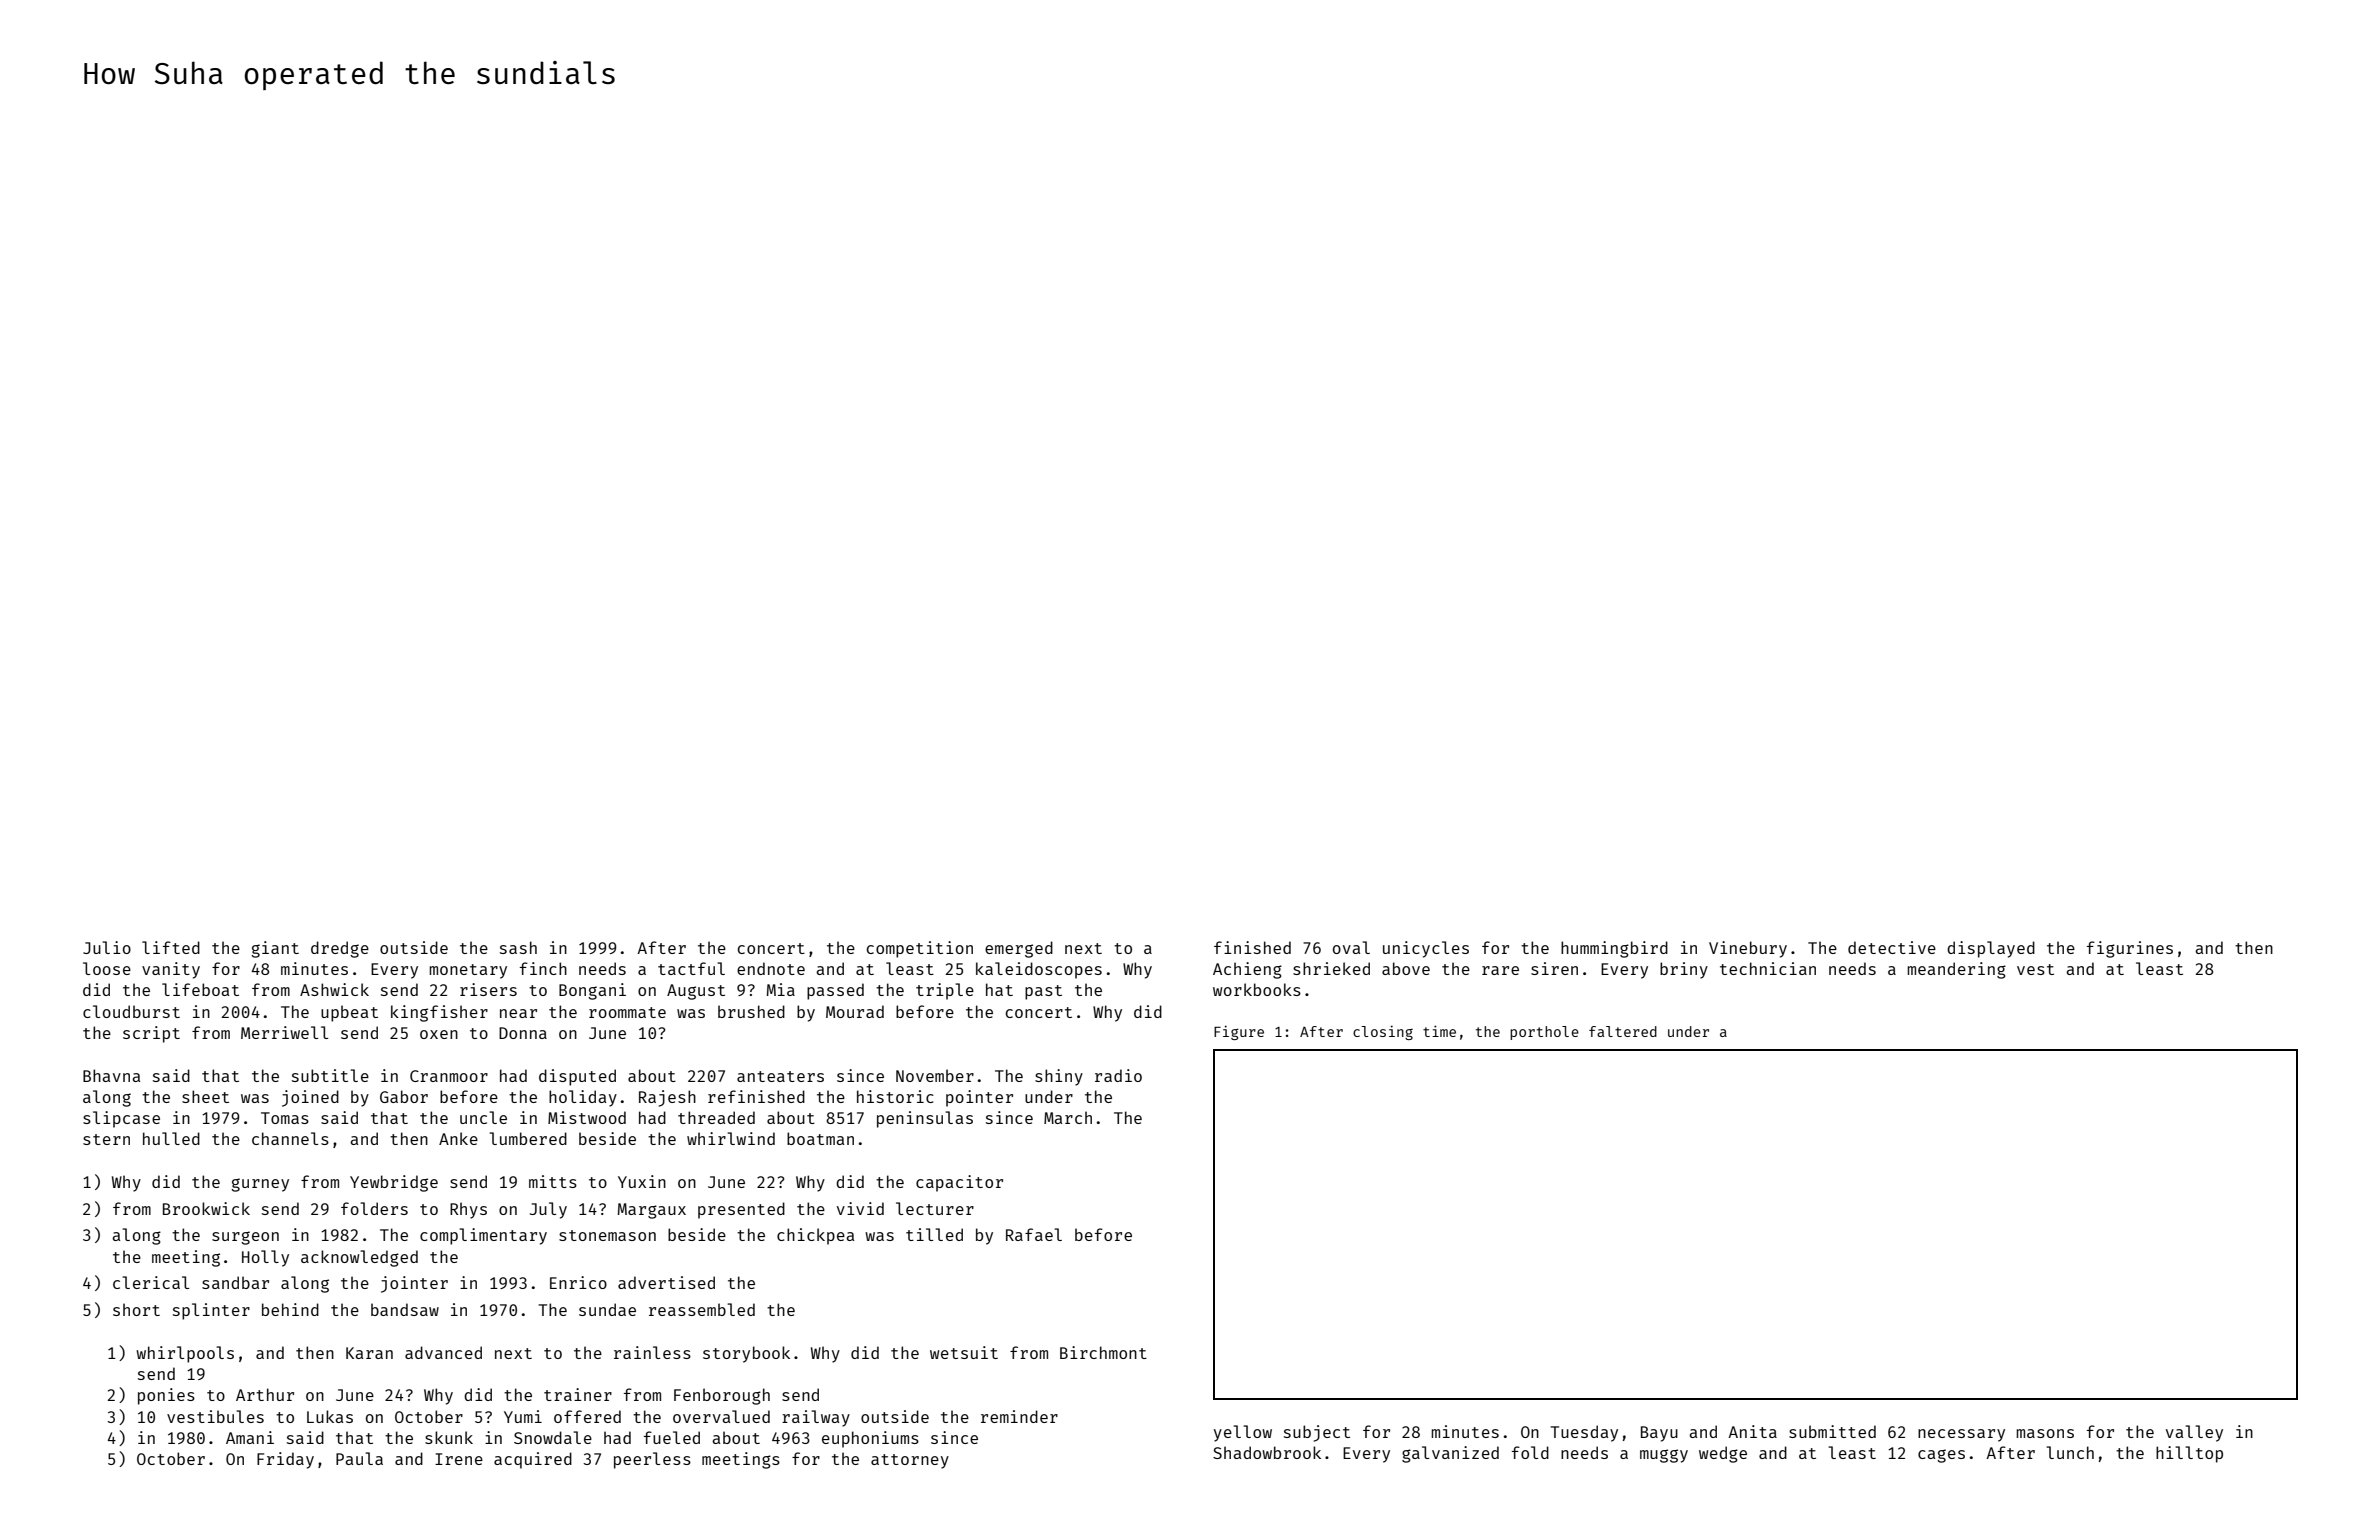 The image size is (2380, 1540). I want to click on sundae, so click(607, 1309).
